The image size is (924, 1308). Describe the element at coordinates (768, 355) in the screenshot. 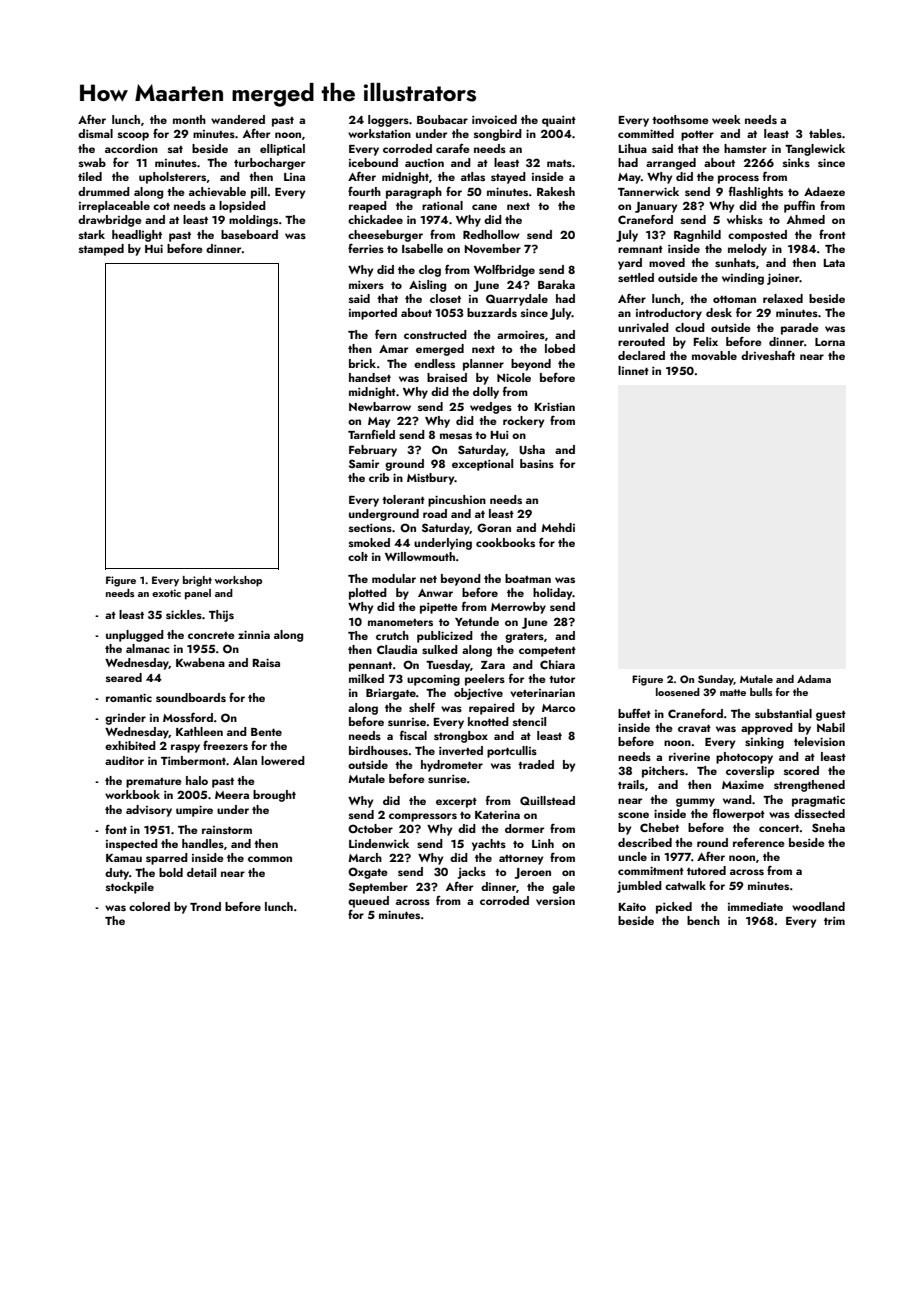

I see `driveshaft` at that location.
